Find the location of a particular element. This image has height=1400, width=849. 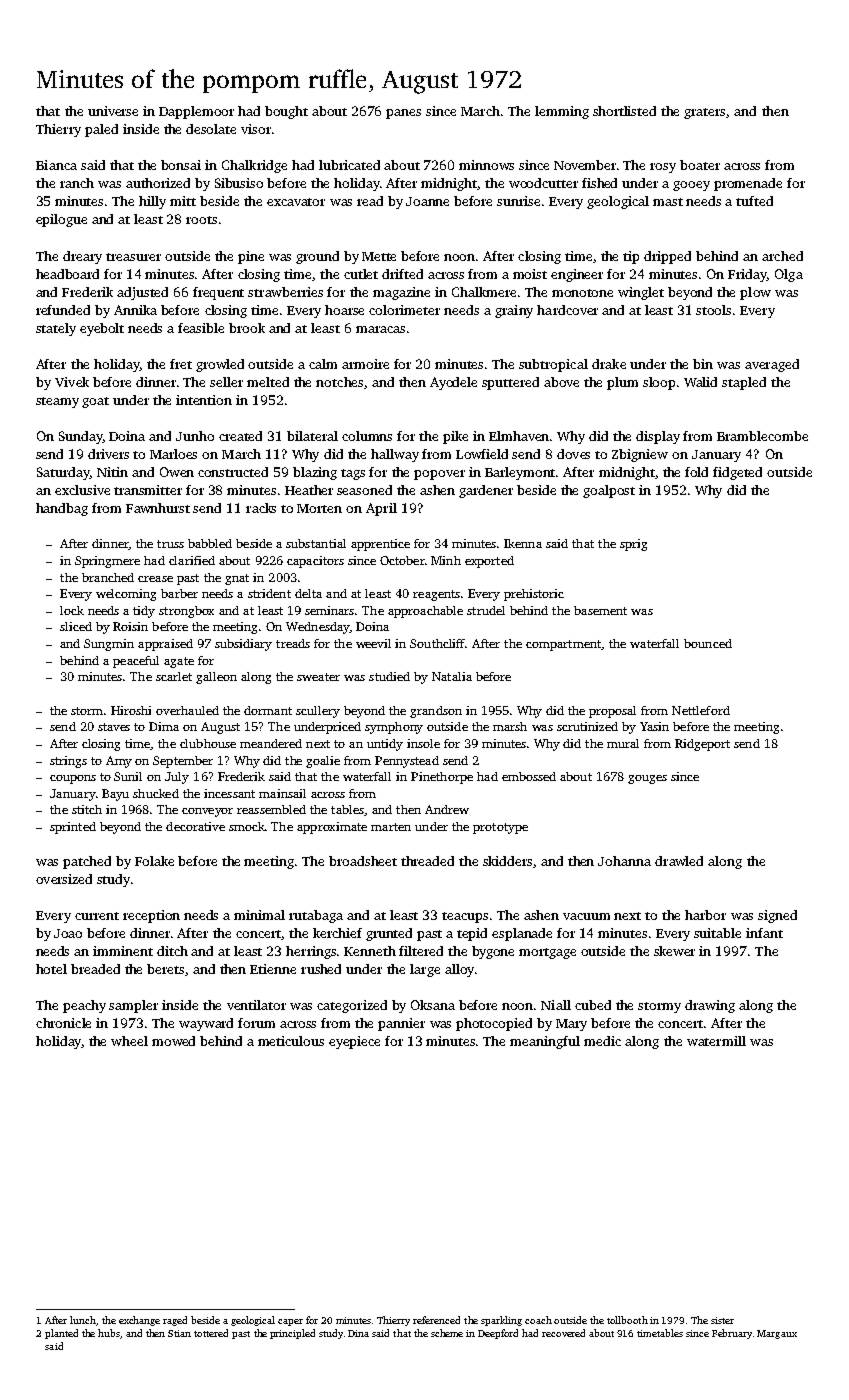

capacitors is located at coordinates (315, 562).
